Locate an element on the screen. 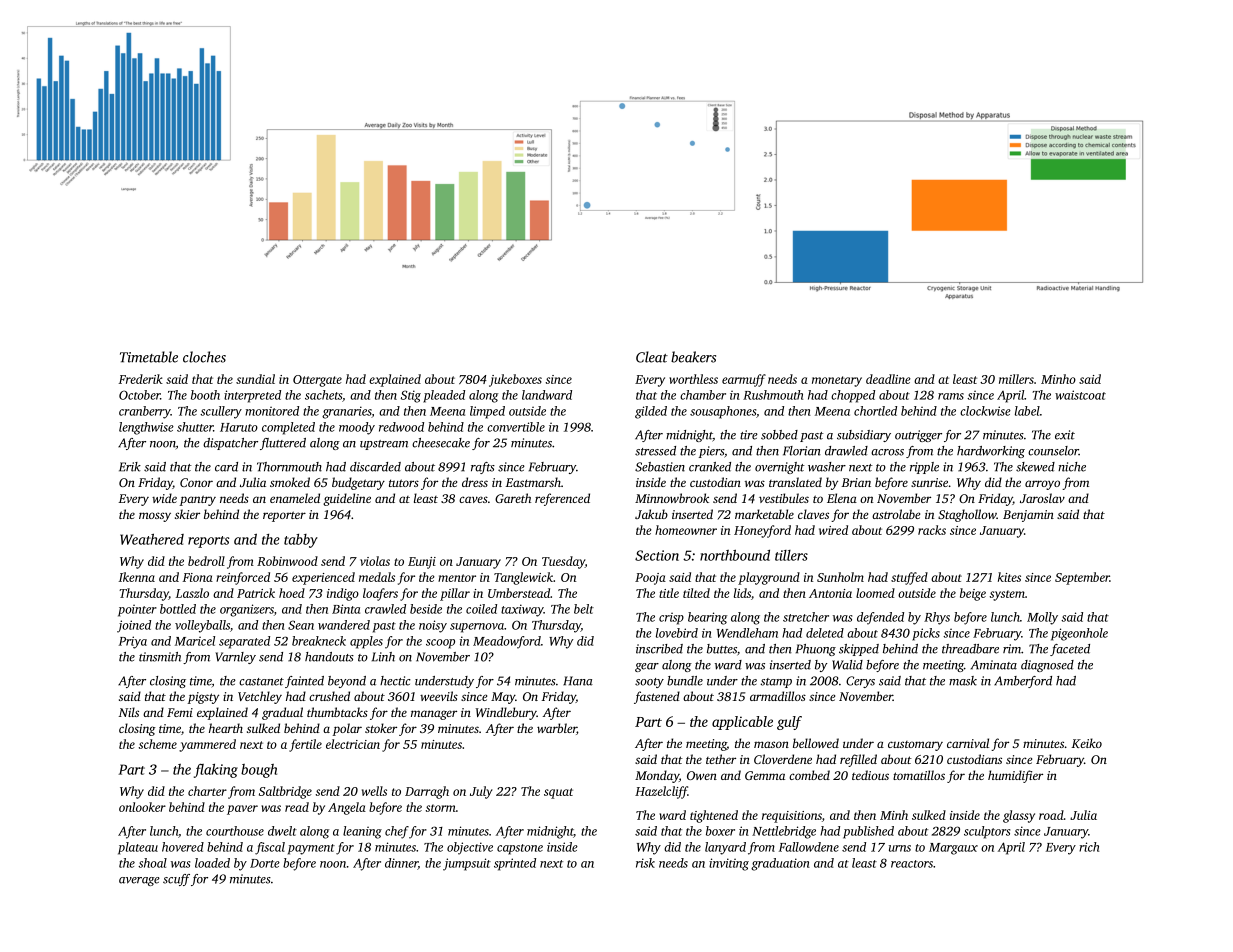  Cleat is located at coordinates (652, 357).
